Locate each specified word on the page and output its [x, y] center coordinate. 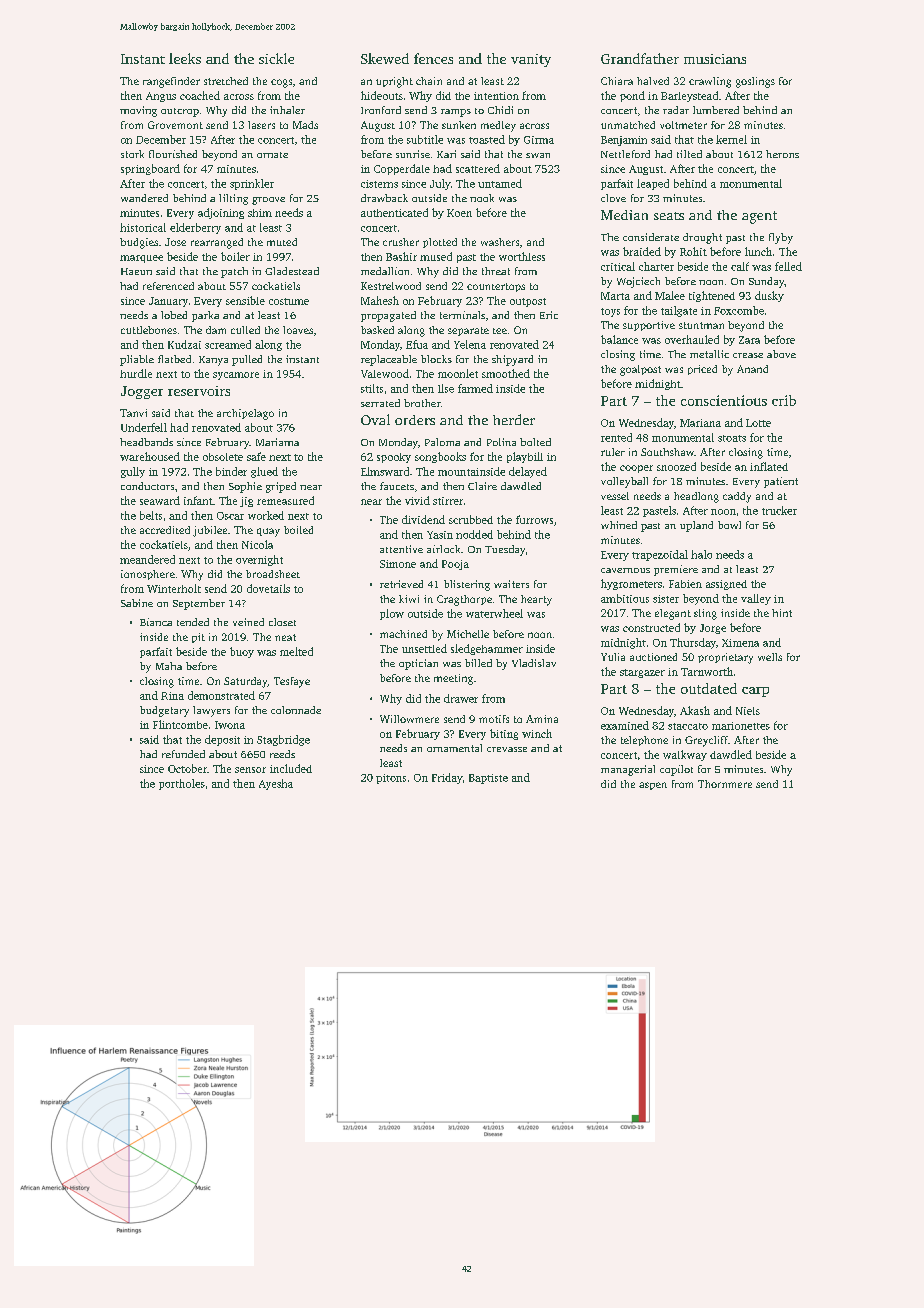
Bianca [156, 622]
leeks [185, 58]
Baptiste [488, 779]
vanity [531, 60]
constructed [651, 627]
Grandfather [640, 58]
